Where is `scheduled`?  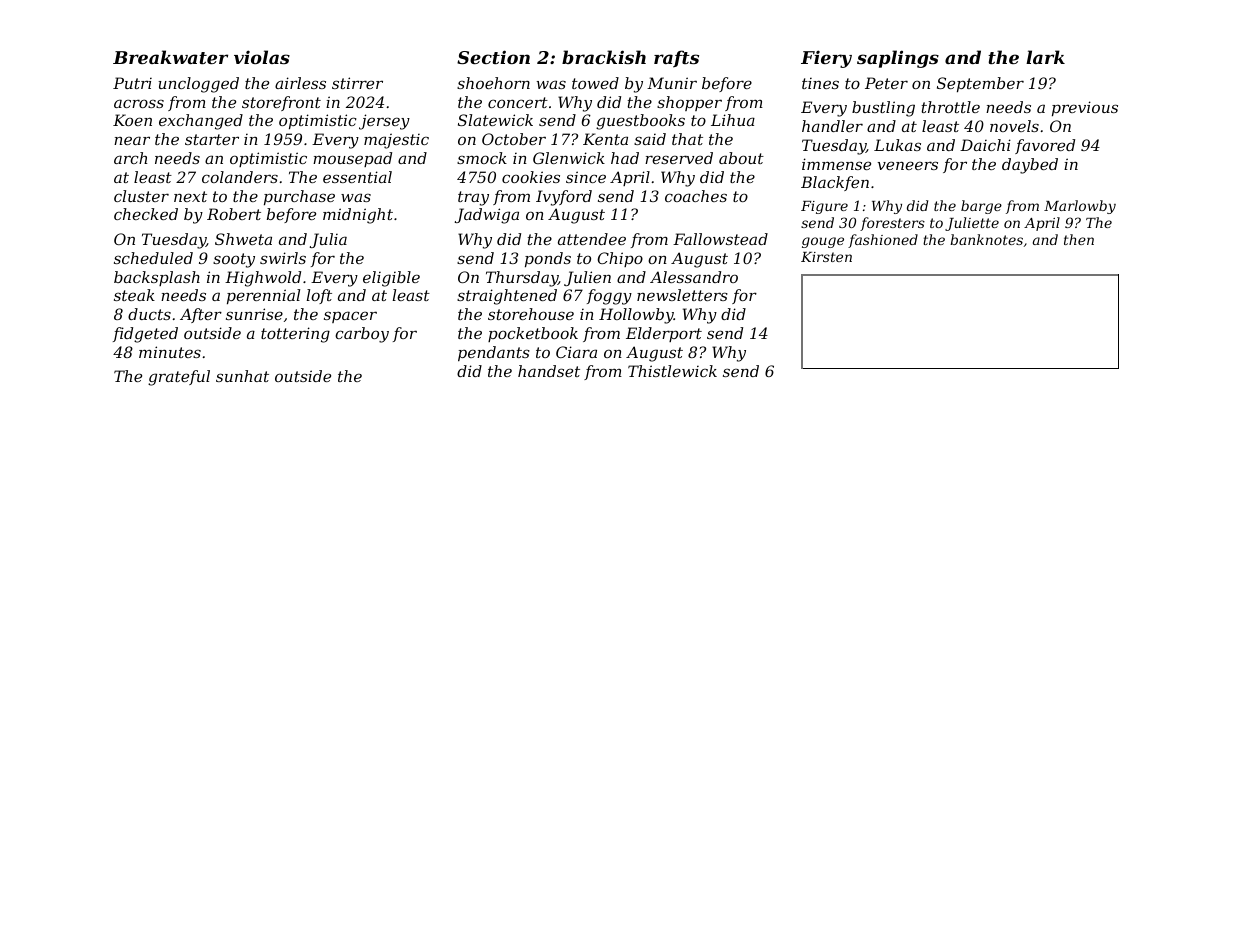 scheduled is located at coordinates (153, 258).
